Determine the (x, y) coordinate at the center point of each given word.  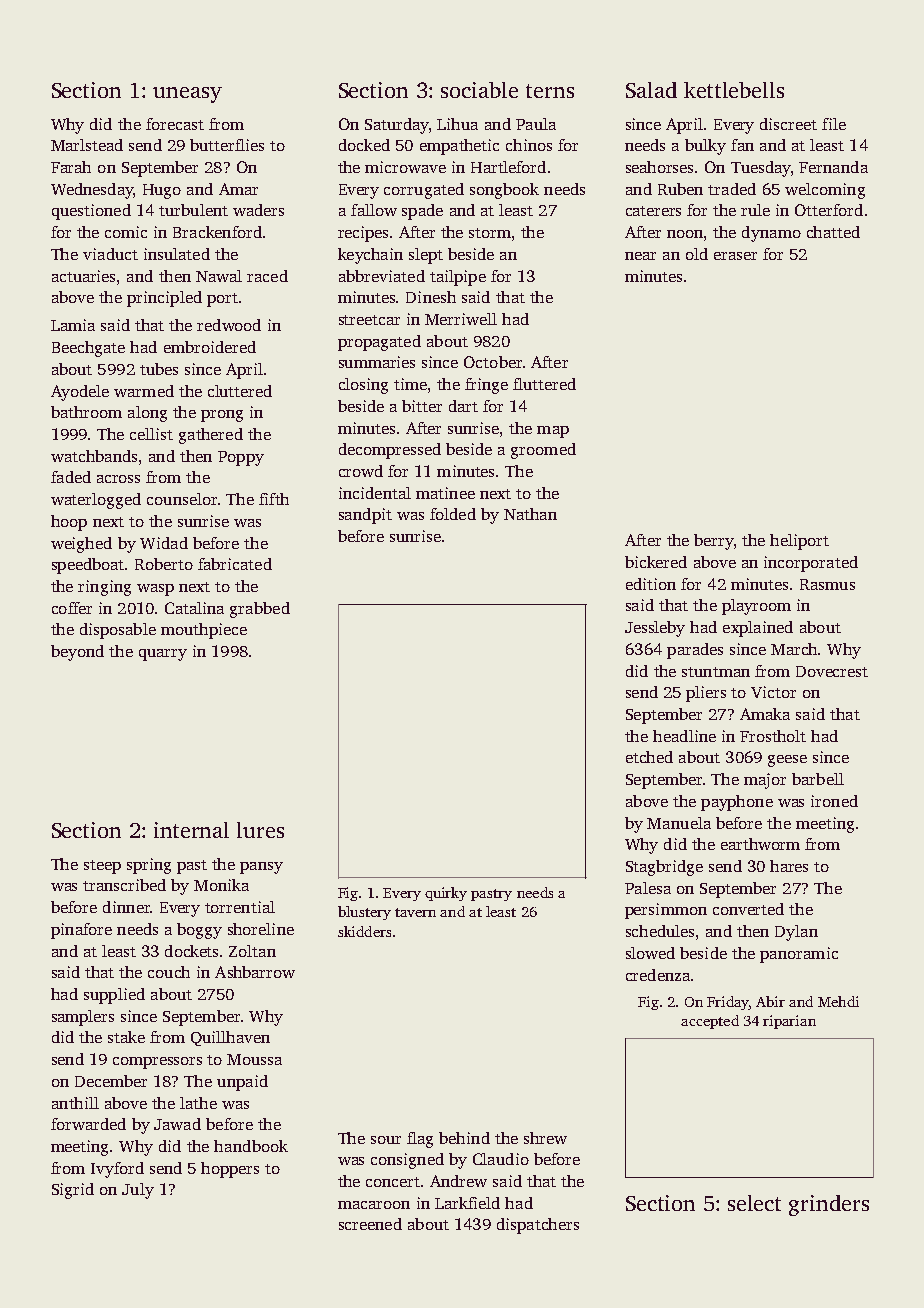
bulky (705, 147)
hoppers (230, 1170)
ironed (834, 801)
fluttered (544, 384)
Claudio (501, 1159)
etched (649, 757)
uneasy (187, 95)
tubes (159, 369)
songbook (504, 191)
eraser (735, 256)
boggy (199, 931)
